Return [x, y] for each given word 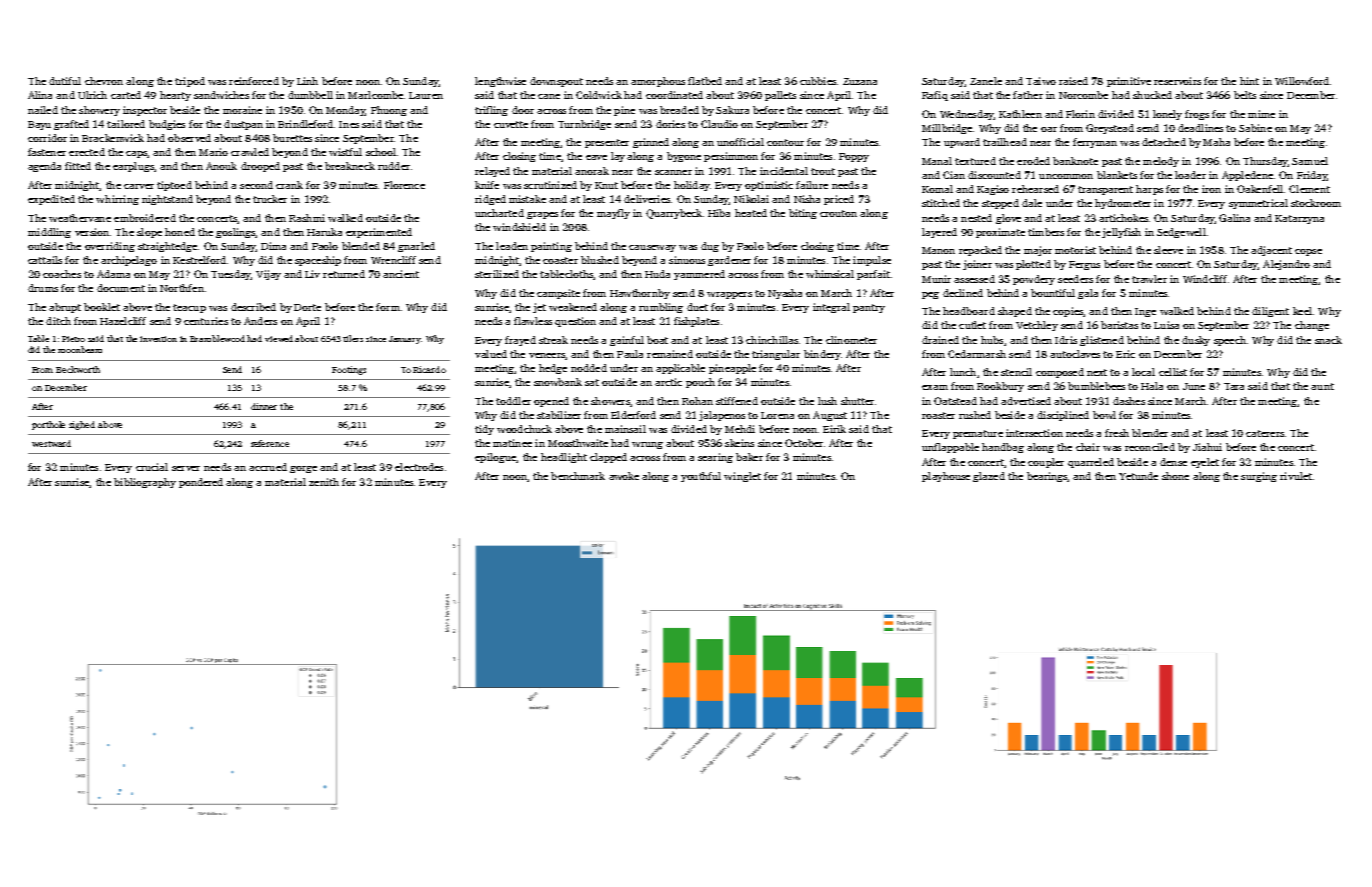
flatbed [705, 81]
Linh [307, 81]
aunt [1322, 386]
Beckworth [78, 369]
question [575, 322]
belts [1245, 95]
